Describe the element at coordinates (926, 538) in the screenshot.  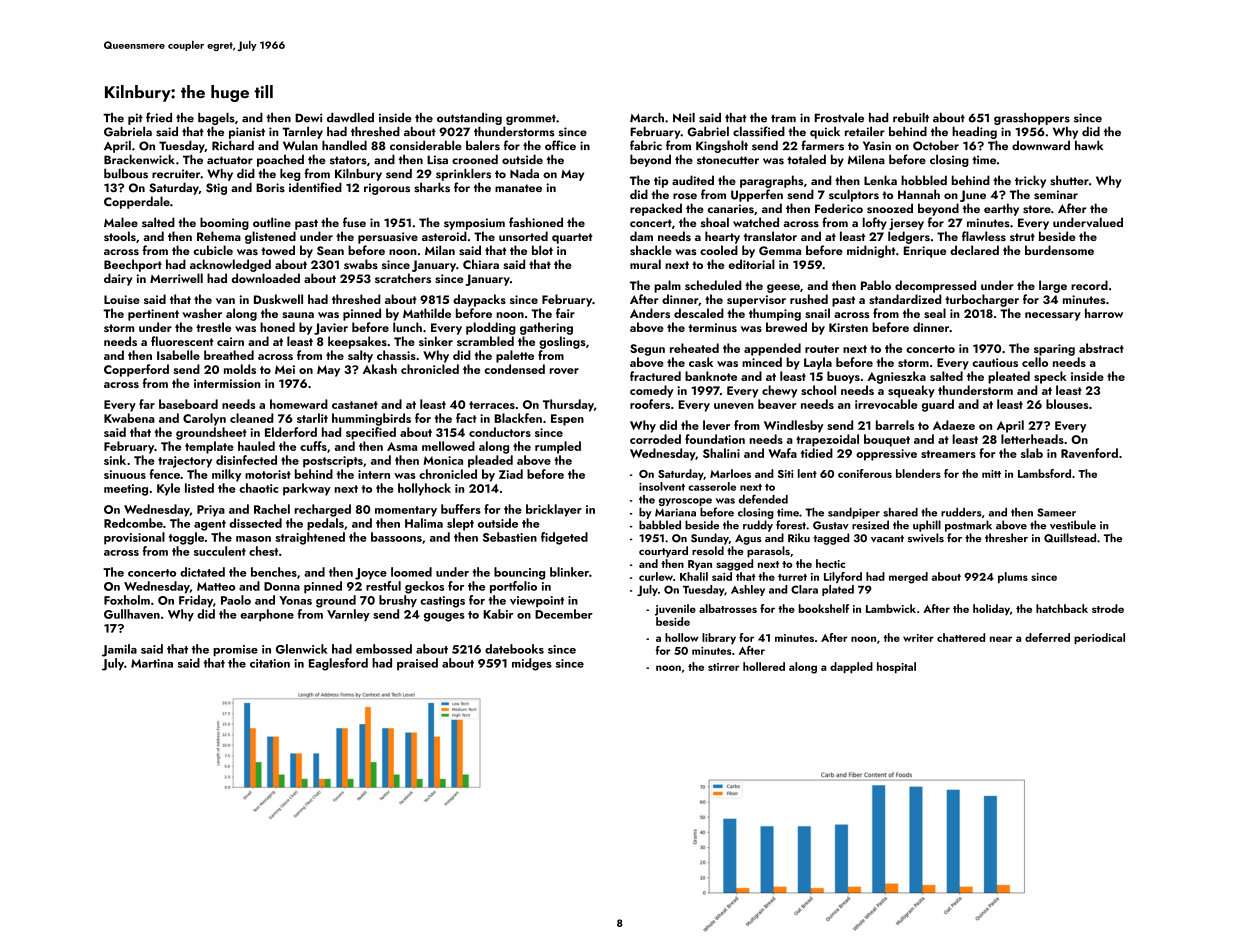
I see `swivels` at that location.
